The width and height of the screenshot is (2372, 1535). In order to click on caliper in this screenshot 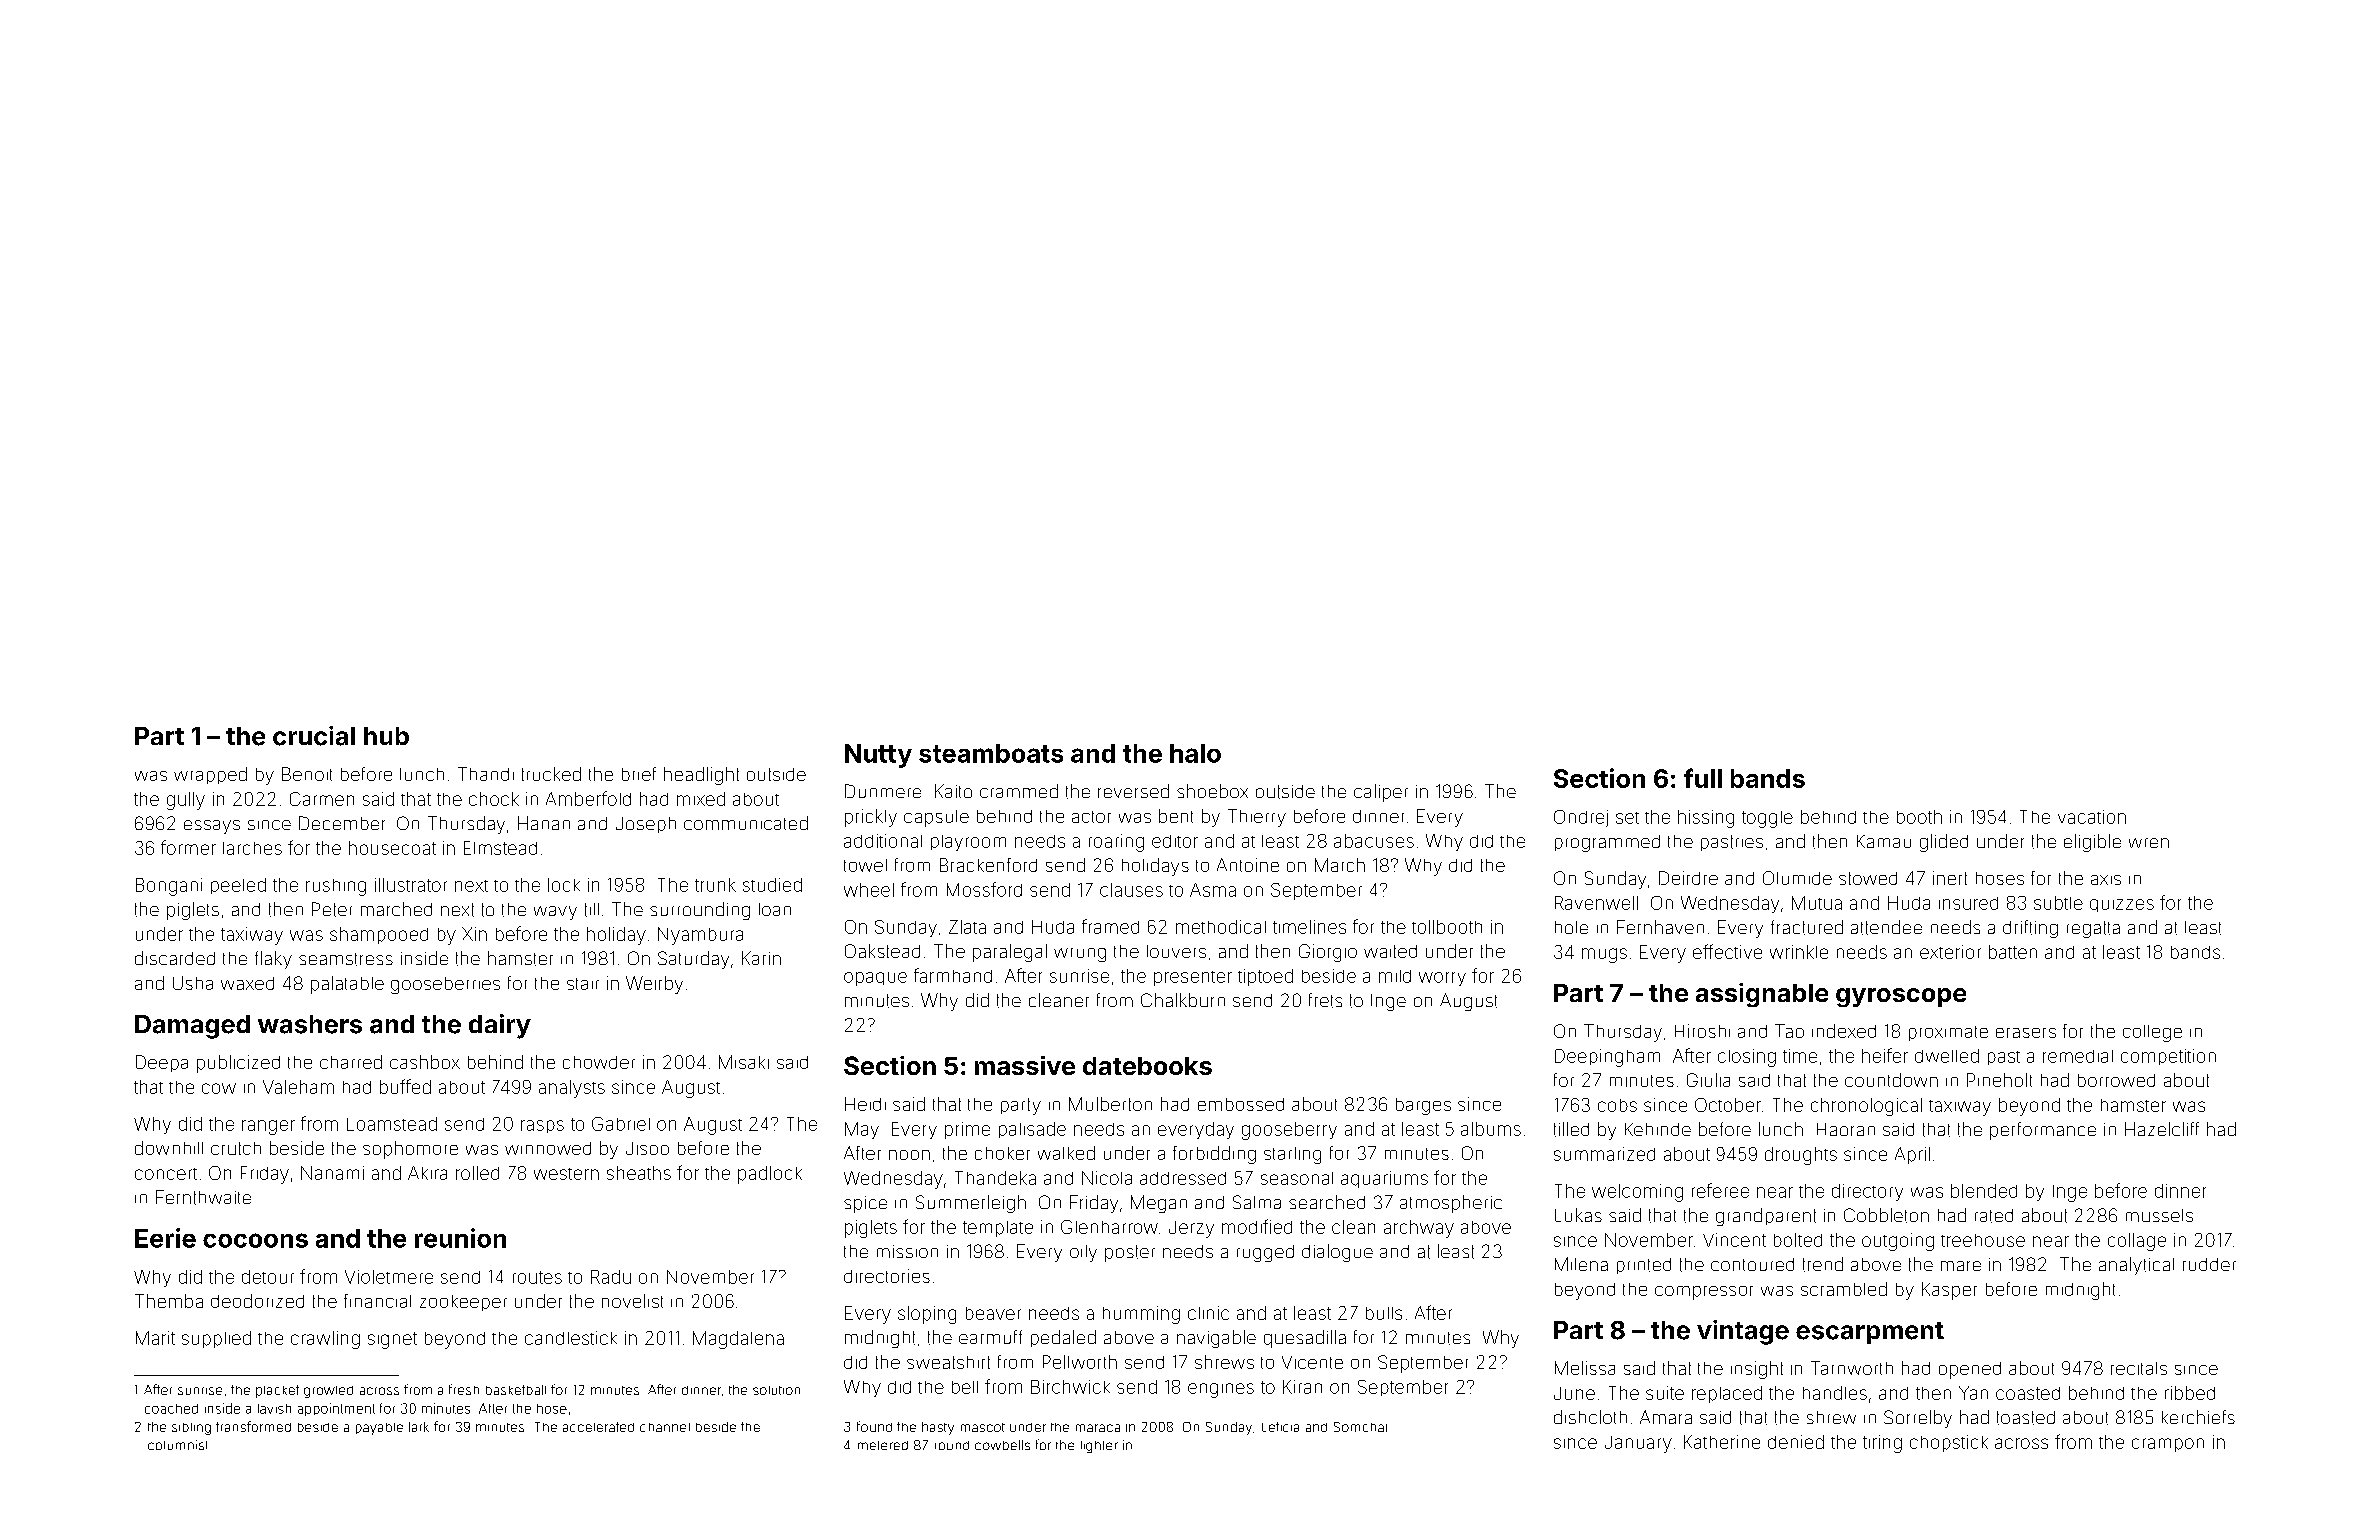, I will do `click(1381, 793)`.
